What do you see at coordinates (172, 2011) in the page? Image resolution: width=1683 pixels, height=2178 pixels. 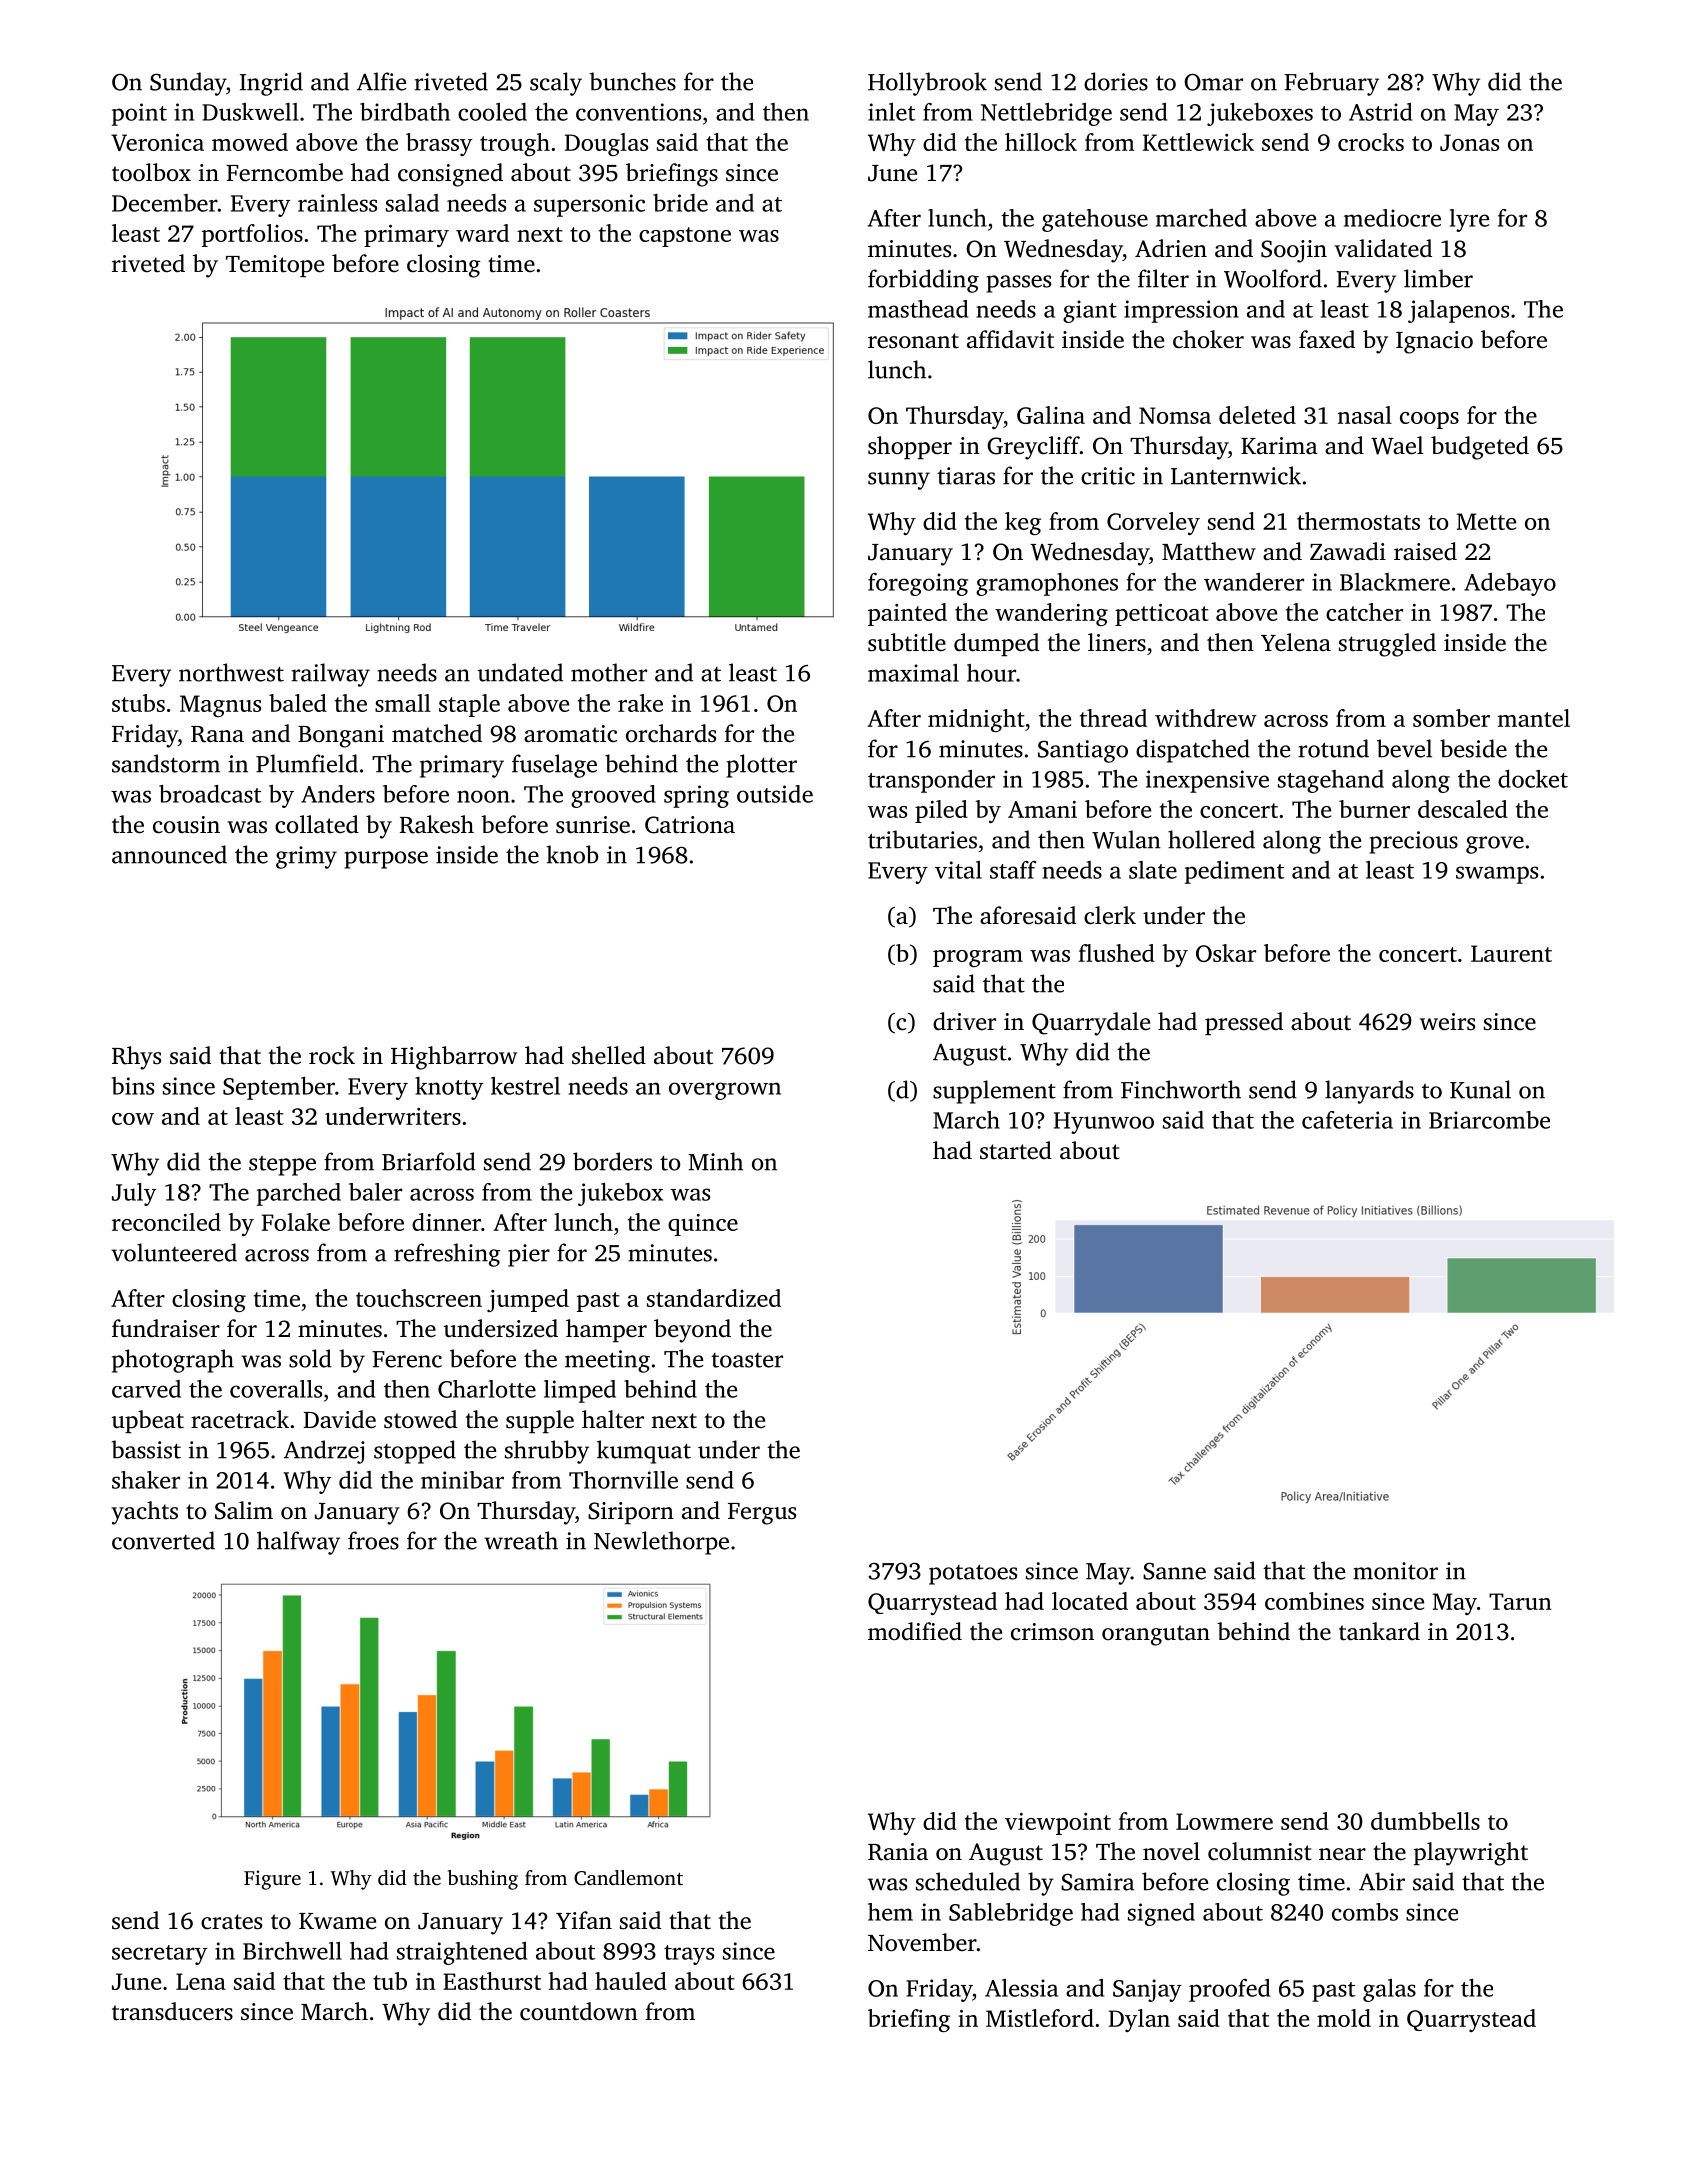 I see `transducers` at bounding box center [172, 2011].
